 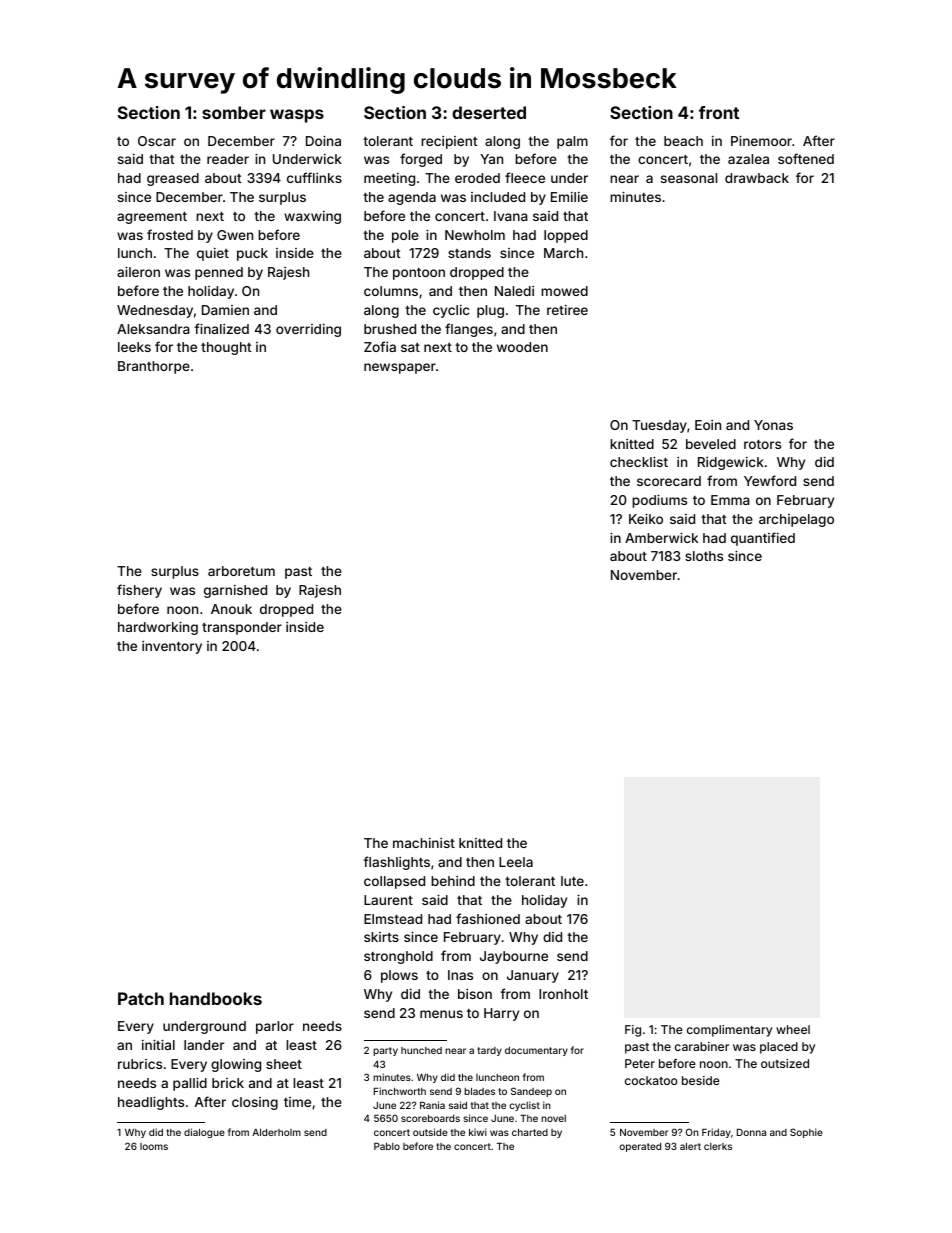 I want to click on reader, so click(x=228, y=159).
